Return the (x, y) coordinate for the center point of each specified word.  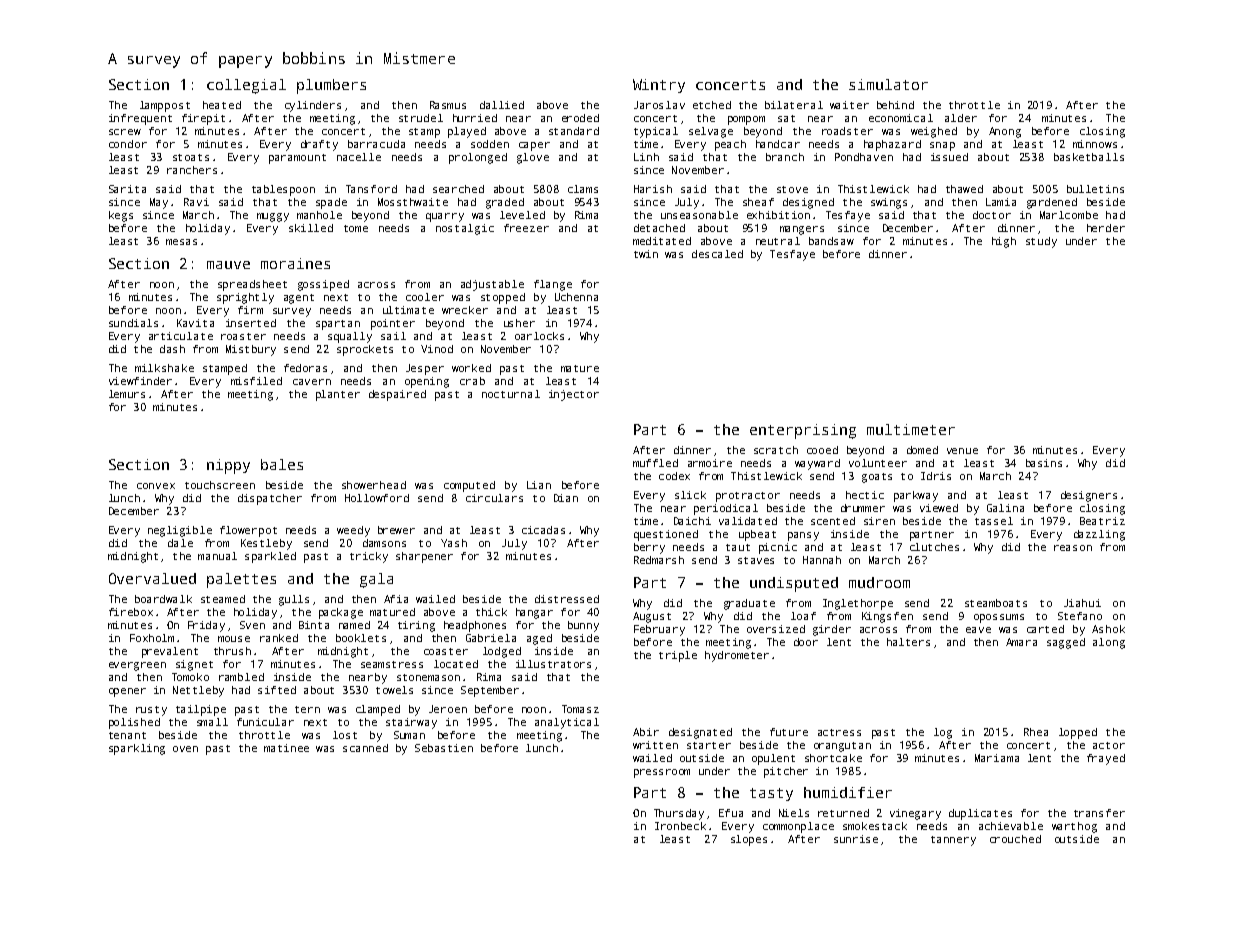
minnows (1095, 144)
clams (583, 189)
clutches (934, 547)
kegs (121, 216)
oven (185, 749)
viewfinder (140, 381)
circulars (494, 498)
